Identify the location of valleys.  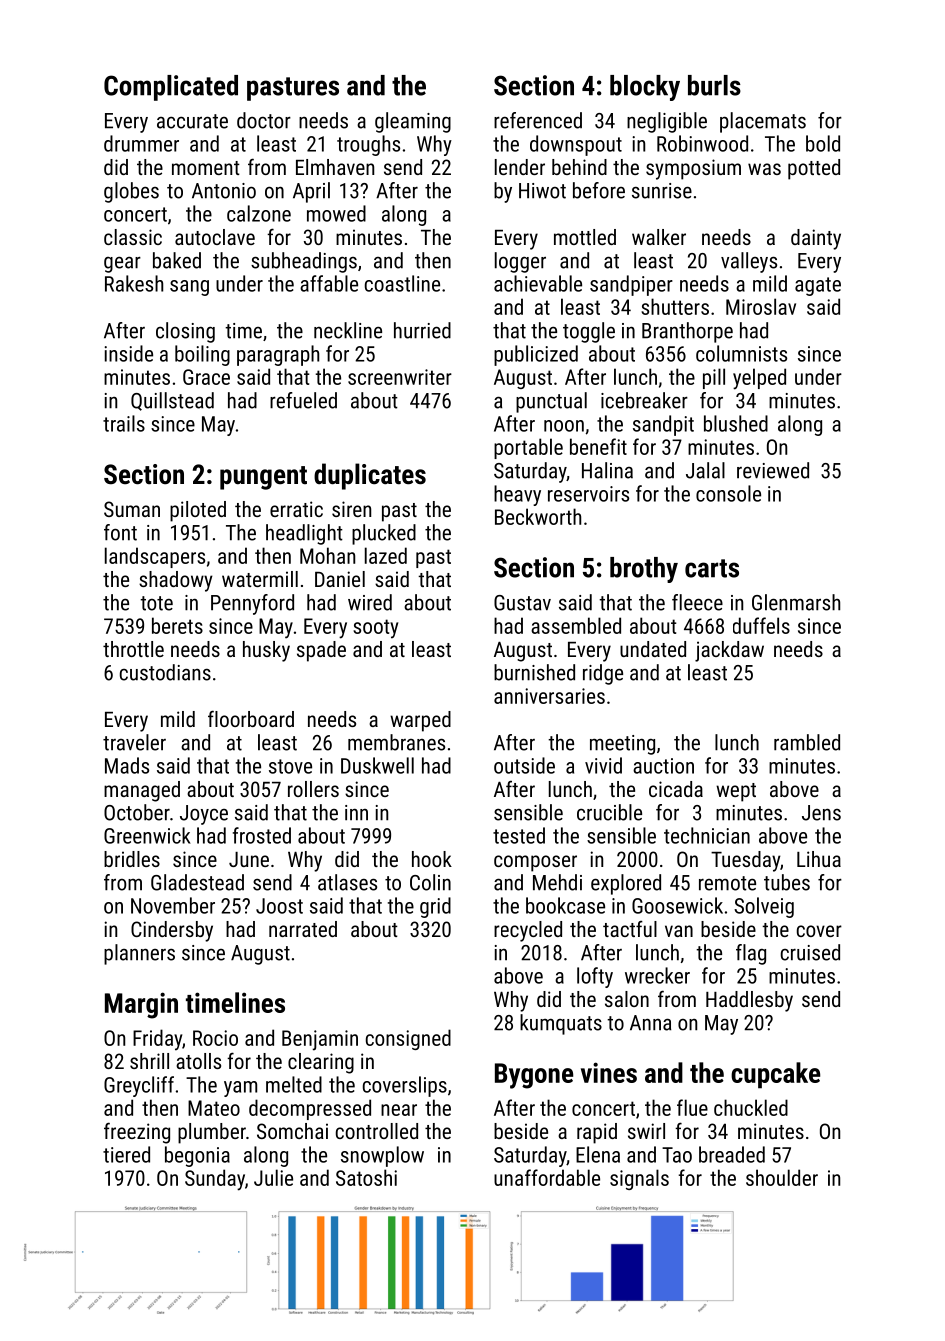
(749, 262).
